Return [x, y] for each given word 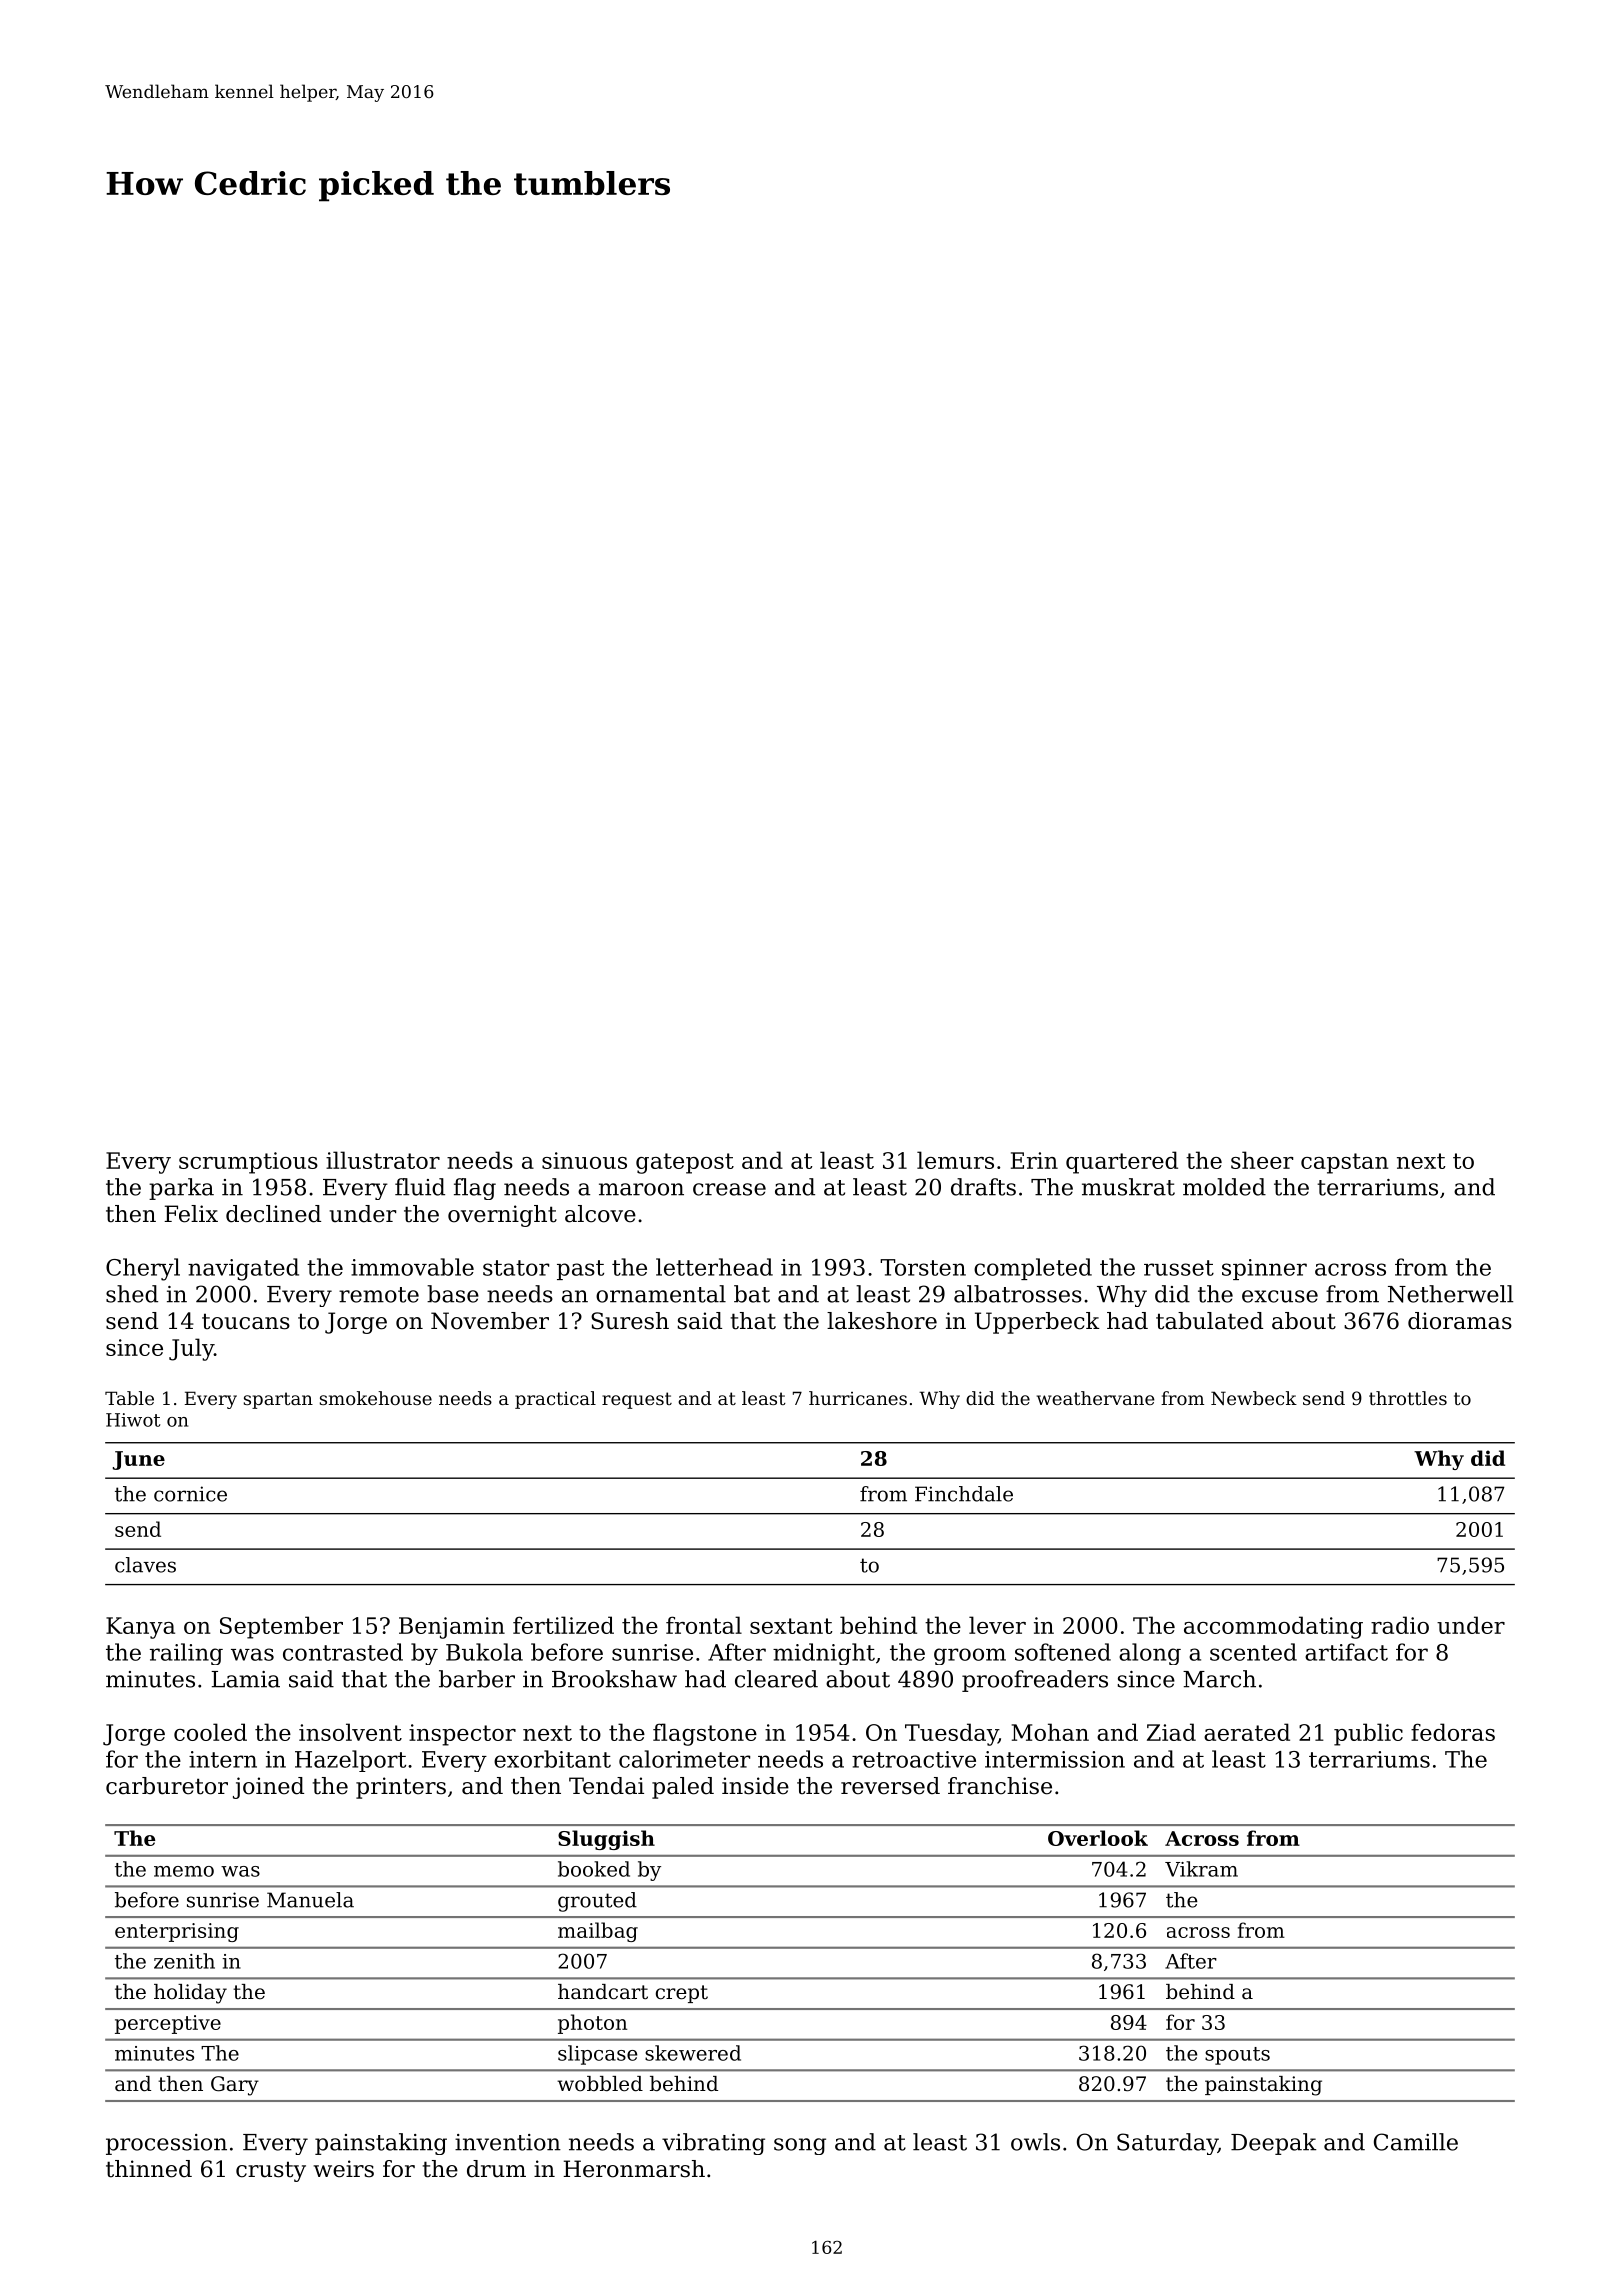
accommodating [1273, 1627]
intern [223, 1759]
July [191, 1349]
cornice [190, 1494]
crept [682, 1994]
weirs [343, 2169]
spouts [1237, 2056]
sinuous [584, 1160]
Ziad [1171, 1732]
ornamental [661, 1294]
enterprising [177, 1932]
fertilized [563, 1625]
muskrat [1128, 1187]
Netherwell [1450, 1294]
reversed [890, 1786]
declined [273, 1214]
